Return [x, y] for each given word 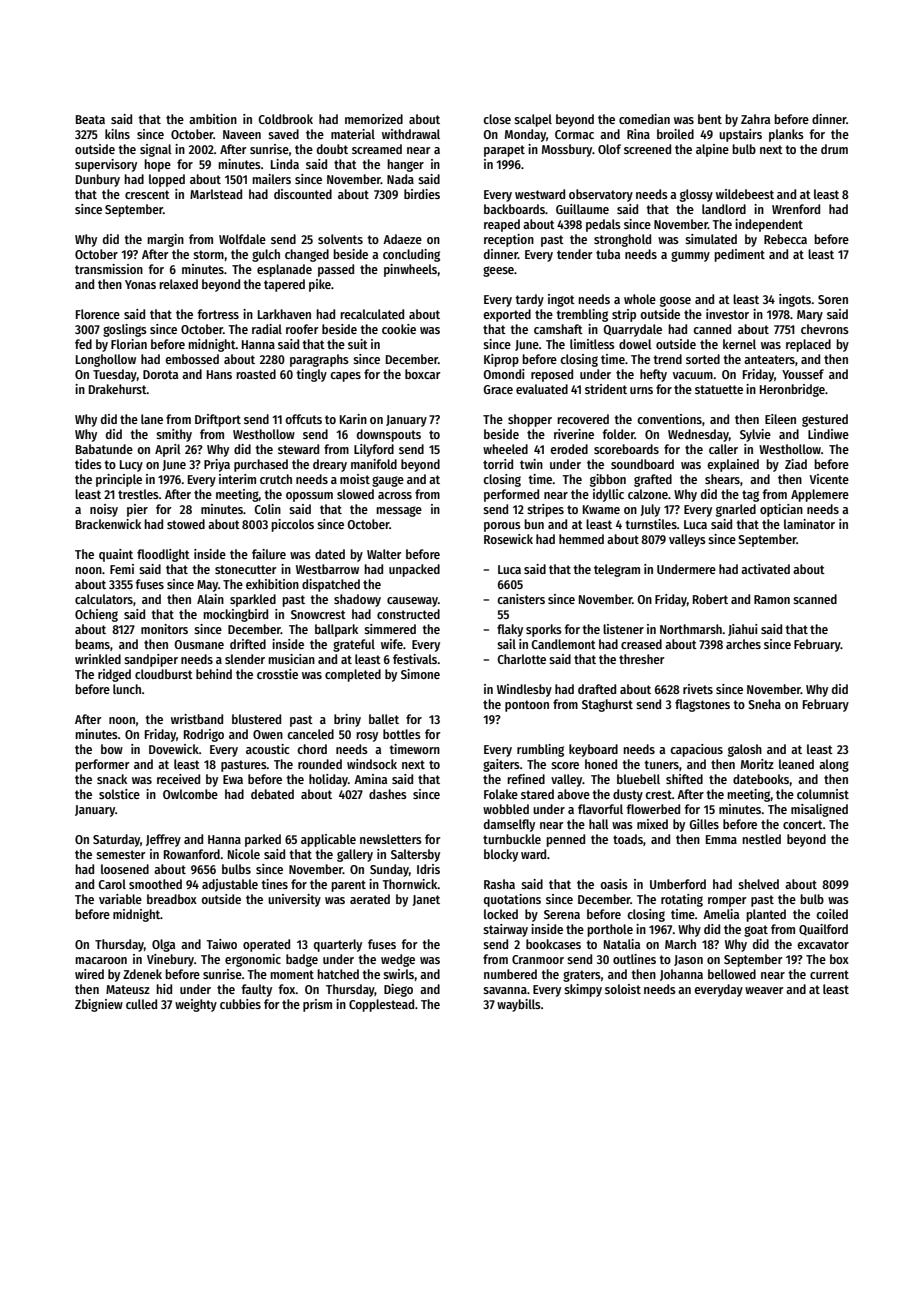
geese [498, 271]
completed [353, 675]
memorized [374, 119]
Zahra [755, 119]
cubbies [240, 1004]
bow [112, 749]
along [834, 765]
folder [618, 434]
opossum [309, 497]
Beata [90, 119]
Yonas [140, 284]
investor [727, 314]
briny [347, 720]
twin [531, 464]
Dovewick [174, 749]
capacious [696, 750]
